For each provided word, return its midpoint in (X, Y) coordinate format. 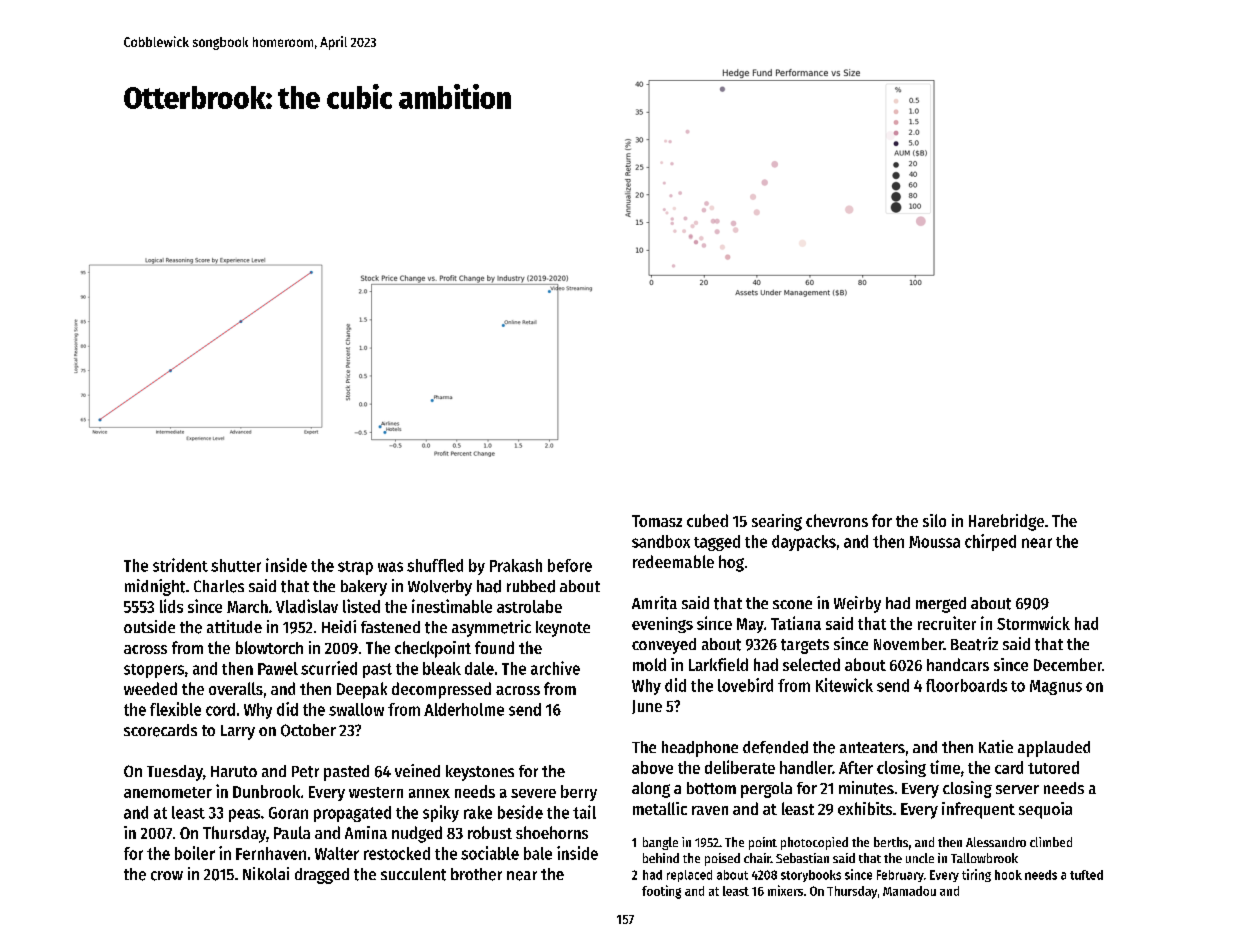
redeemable (673, 561)
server (1017, 789)
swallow (356, 709)
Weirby (857, 604)
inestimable (452, 606)
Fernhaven (271, 853)
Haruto (234, 771)
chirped (990, 542)
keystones (480, 773)
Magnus (1056, 687)
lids (171, 606)
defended (775, 747)
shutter (236, 565)
